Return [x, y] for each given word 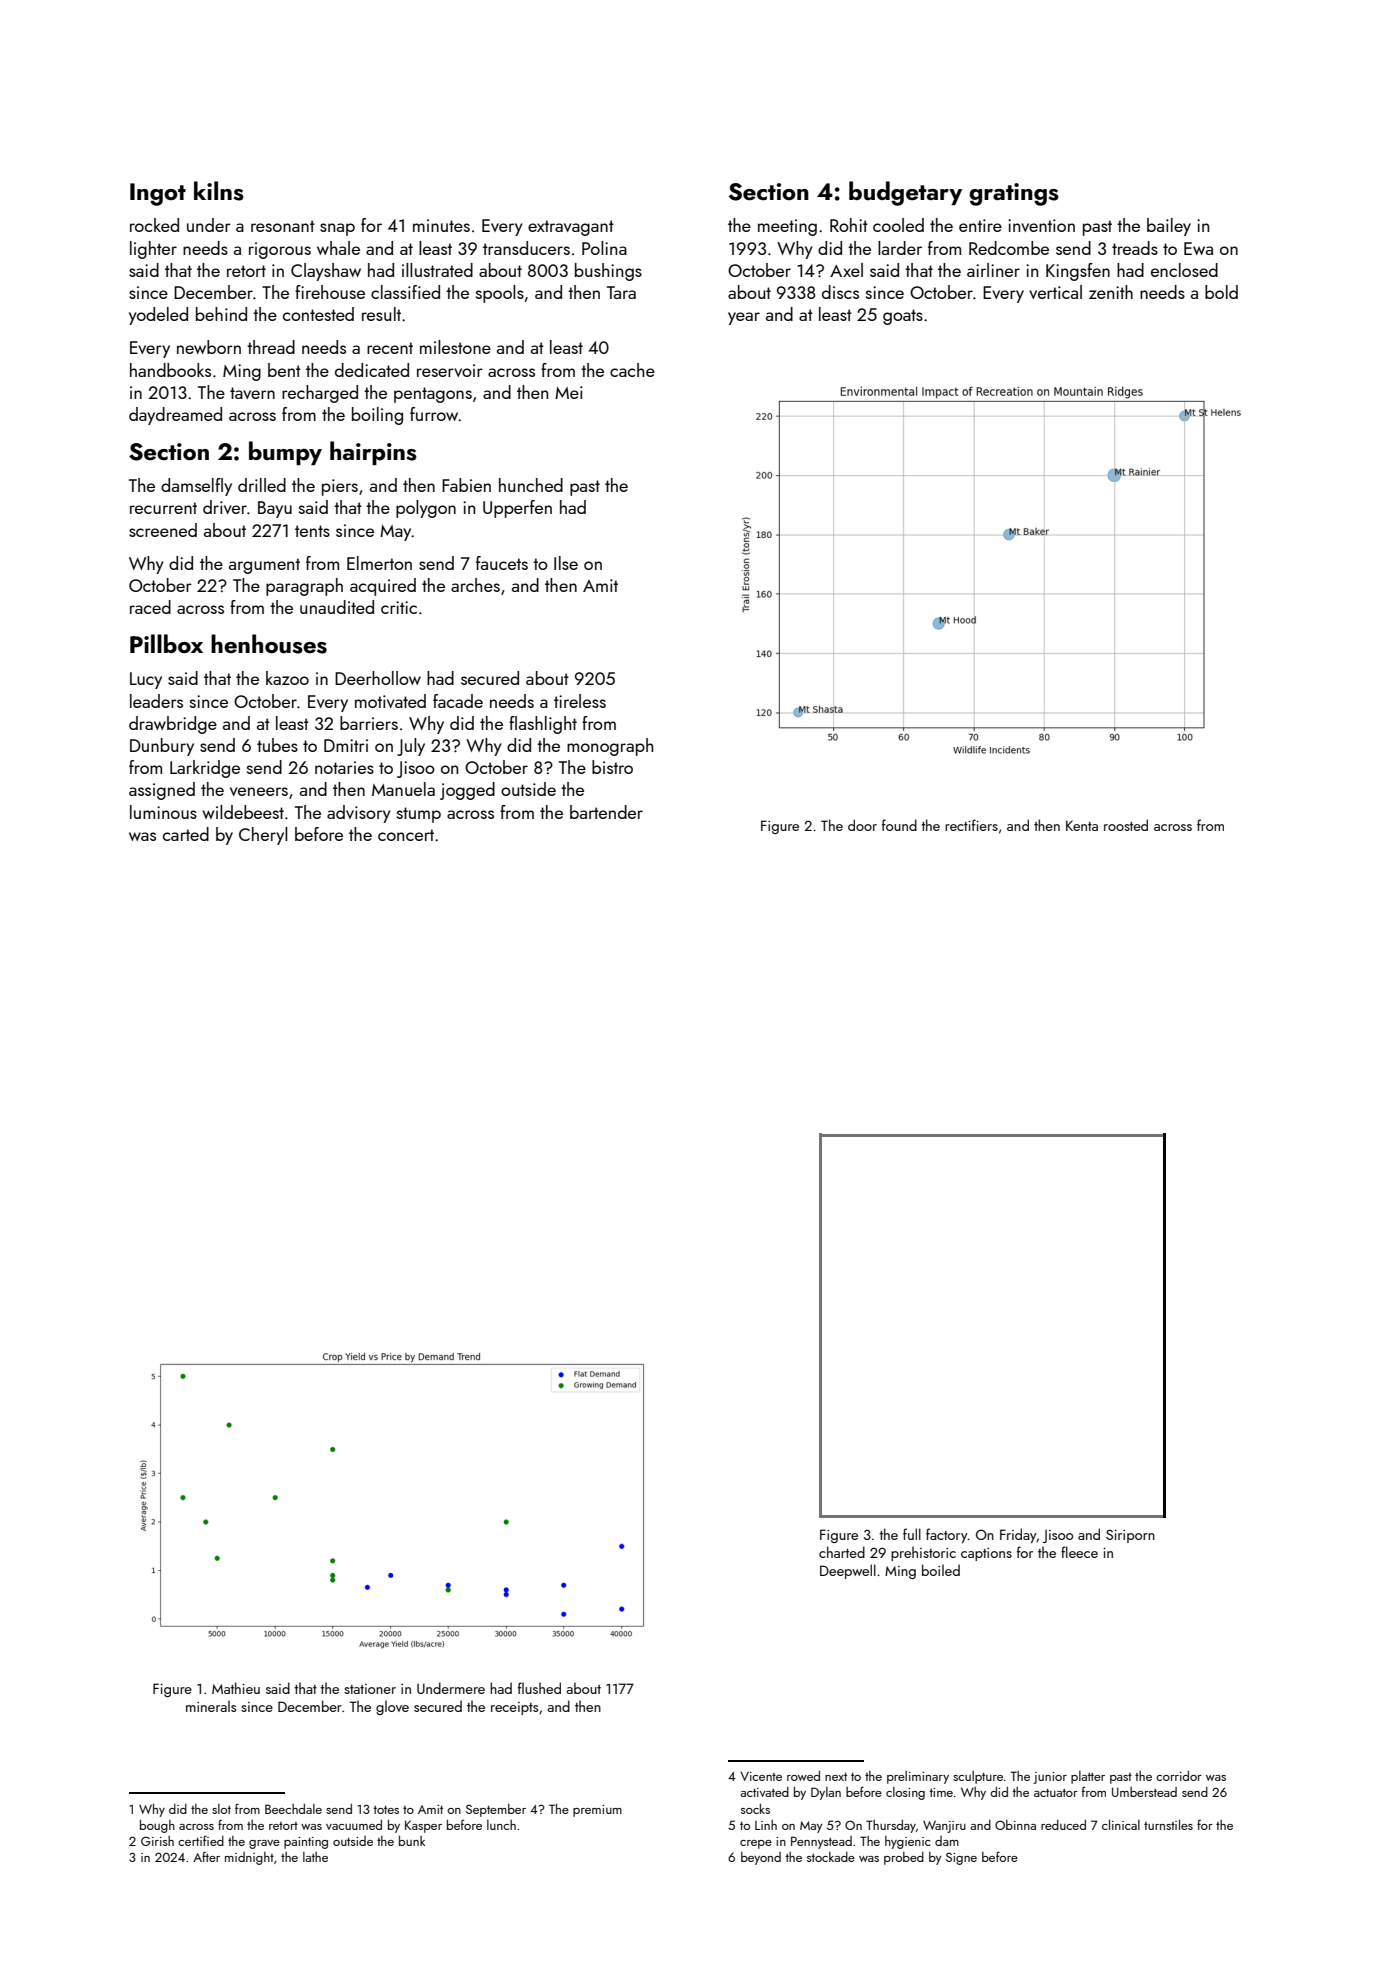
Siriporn [1130, 1536]
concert [406, 835]
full [912, 1534]
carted [186, 834]
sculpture [978, 1777]
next [836, 1776]
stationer [370, 1689]
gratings [1014, 194]
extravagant [571, 228]
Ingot [158, 194]
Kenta [1082, 825]
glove [392, 1707]
